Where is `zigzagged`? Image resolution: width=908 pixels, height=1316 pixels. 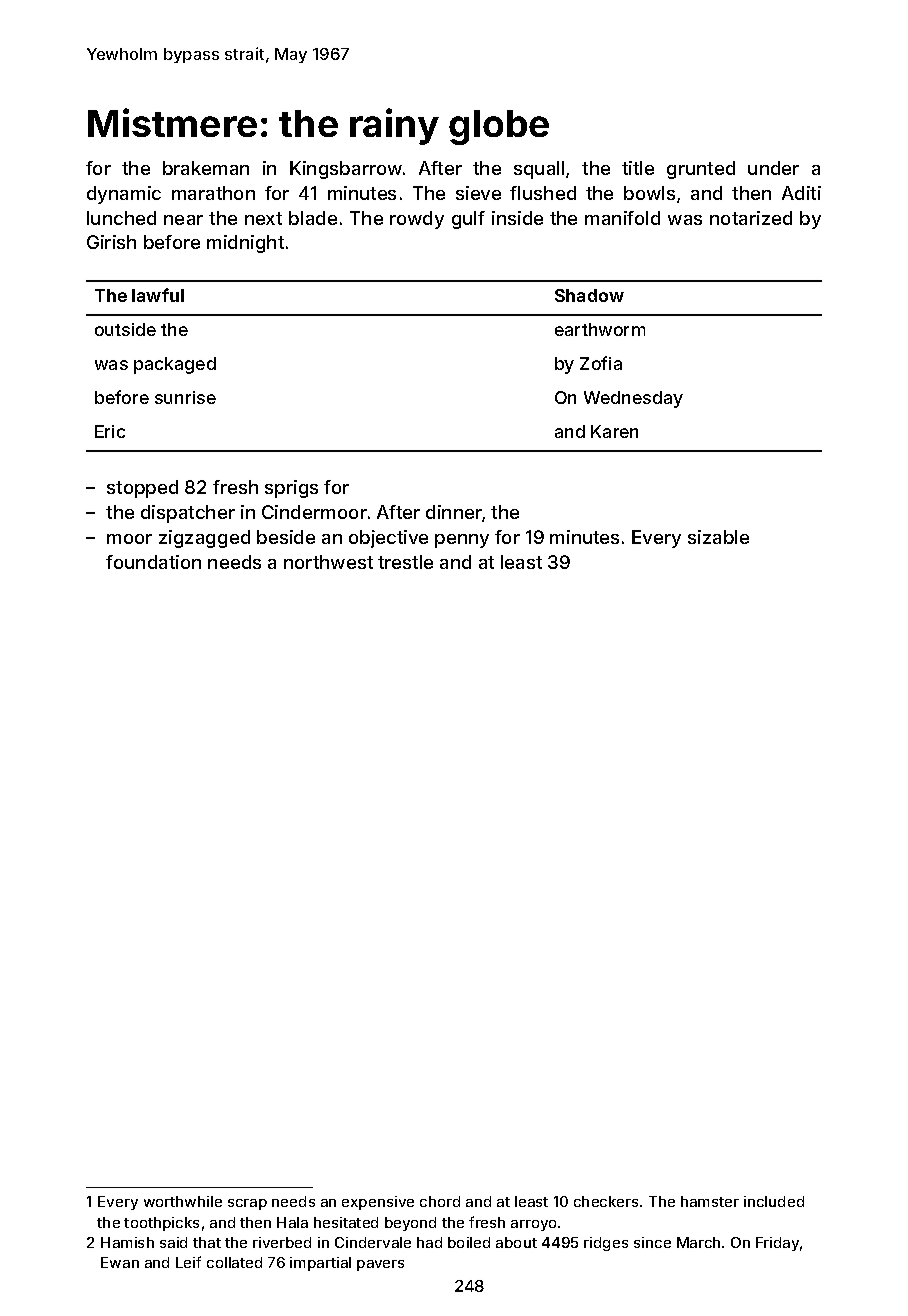 zigzagged is located at coordinates (204, 539).
